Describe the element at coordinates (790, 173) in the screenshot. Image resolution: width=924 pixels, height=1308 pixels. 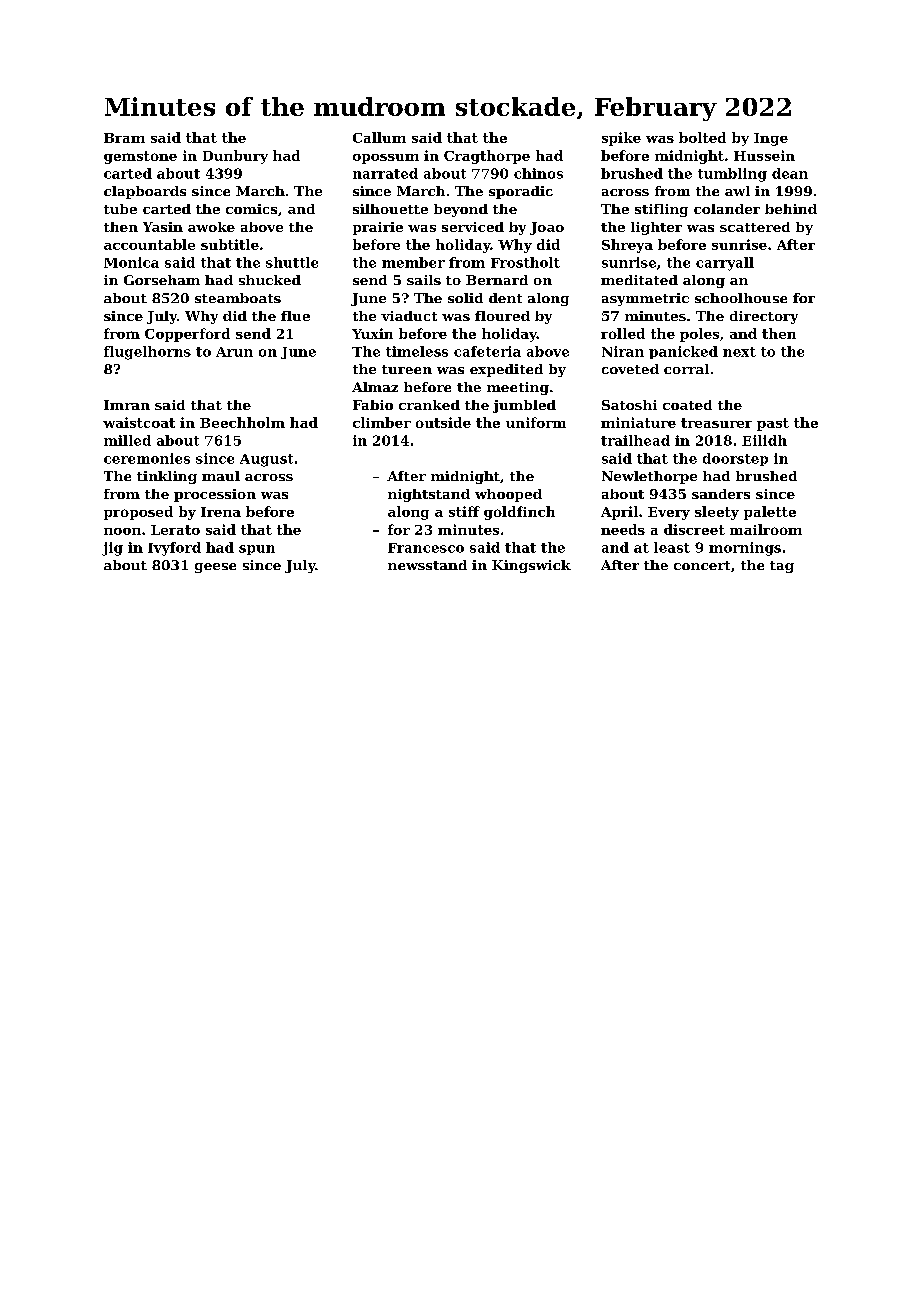
I see `dean` at that location.
